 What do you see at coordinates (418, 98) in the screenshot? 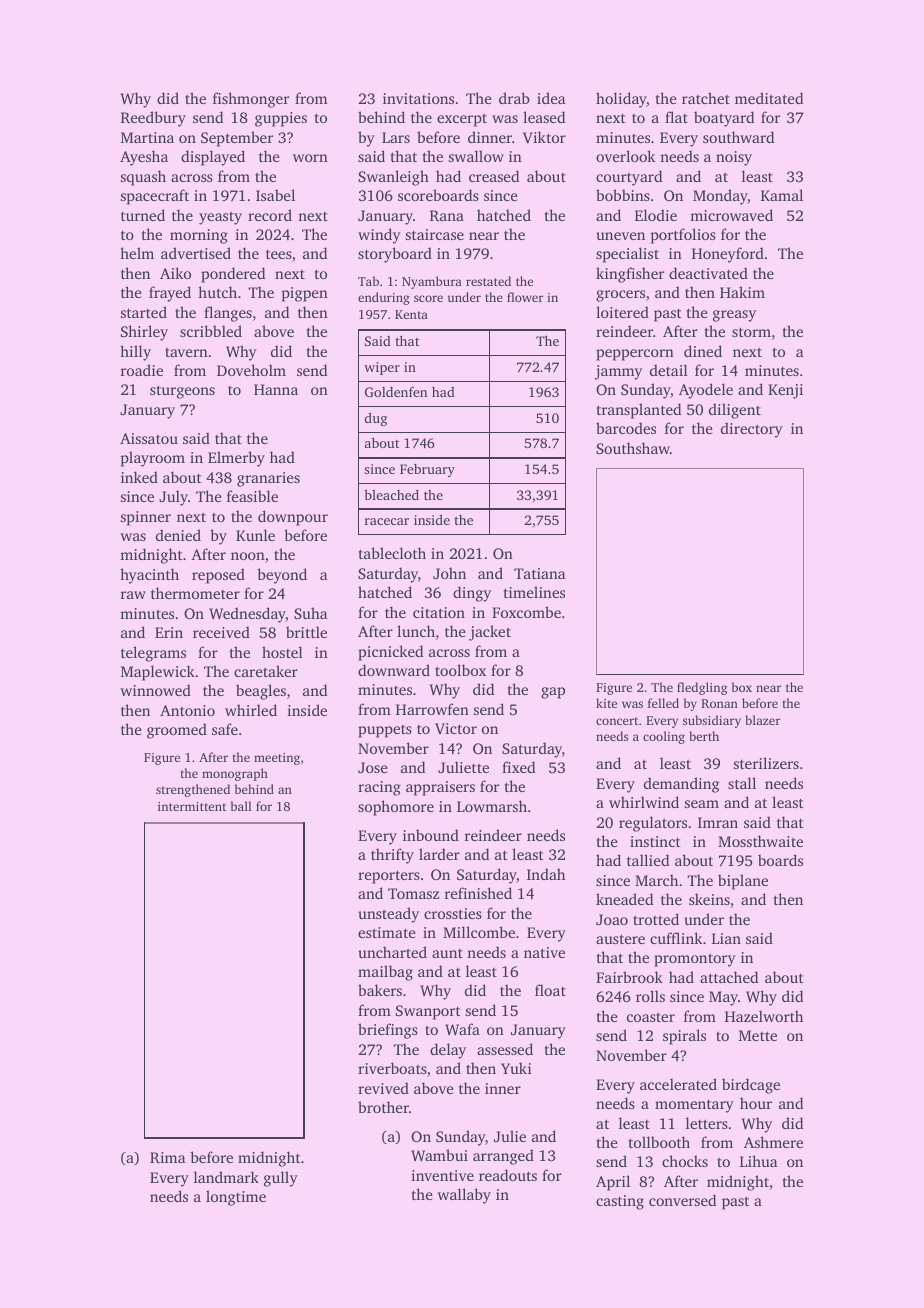
I see `invitations` at bounding box center [418, 98].
